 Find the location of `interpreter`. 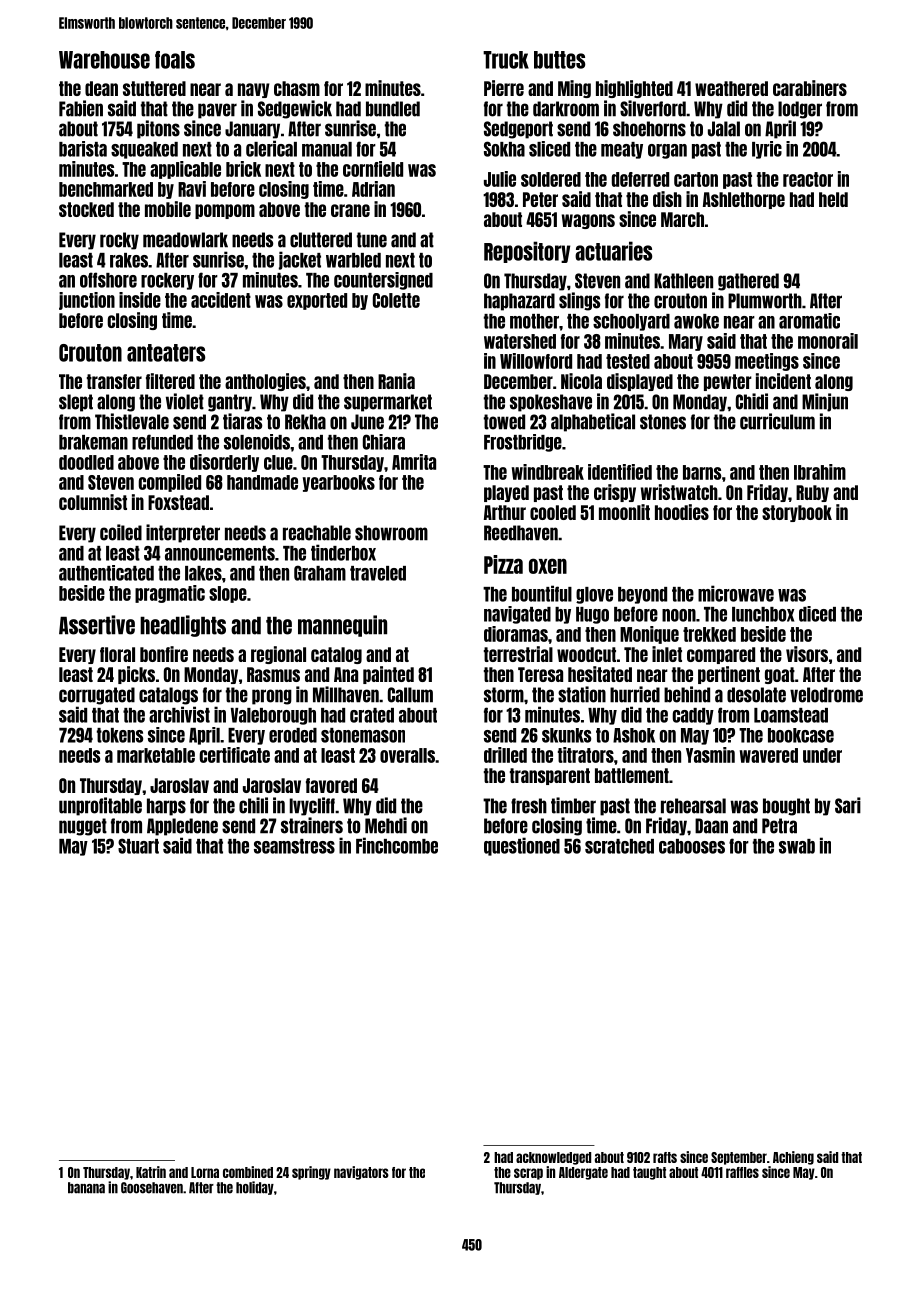

interpreter is located at coordinates (183, 533).
